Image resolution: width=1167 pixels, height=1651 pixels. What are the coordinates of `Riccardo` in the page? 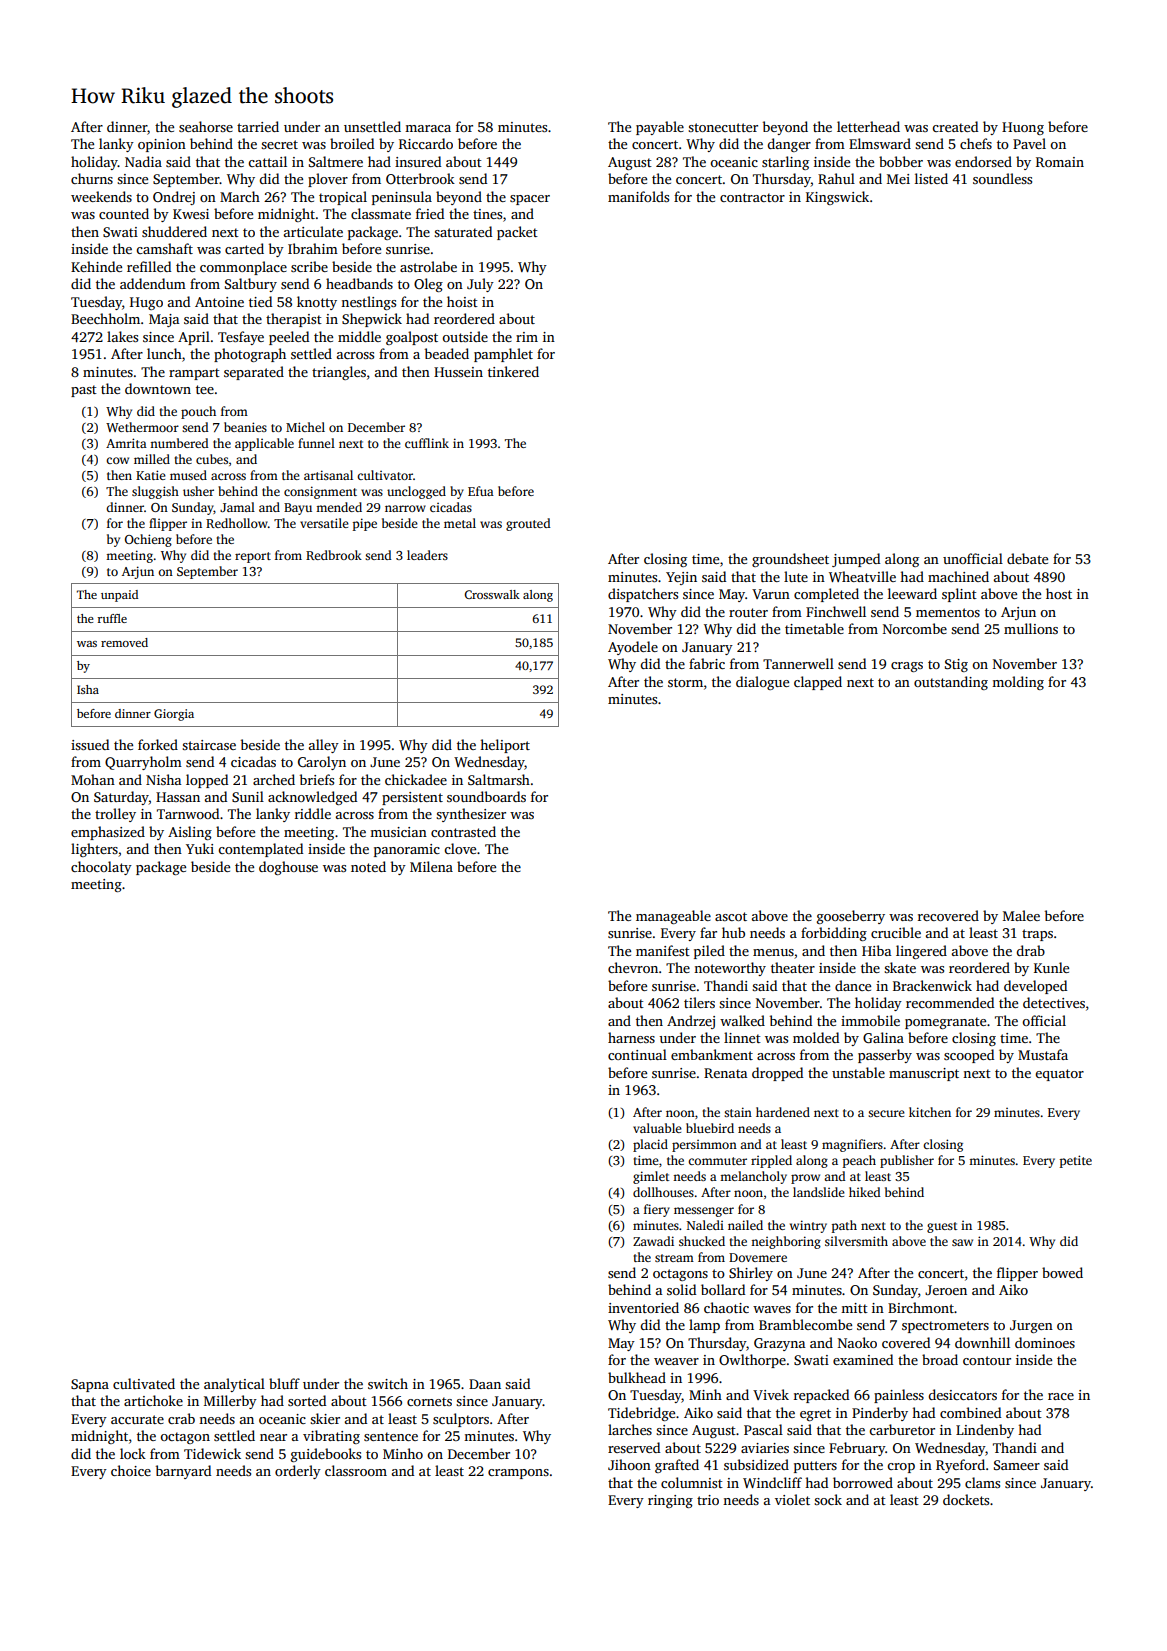 It's located at (426, 143).
